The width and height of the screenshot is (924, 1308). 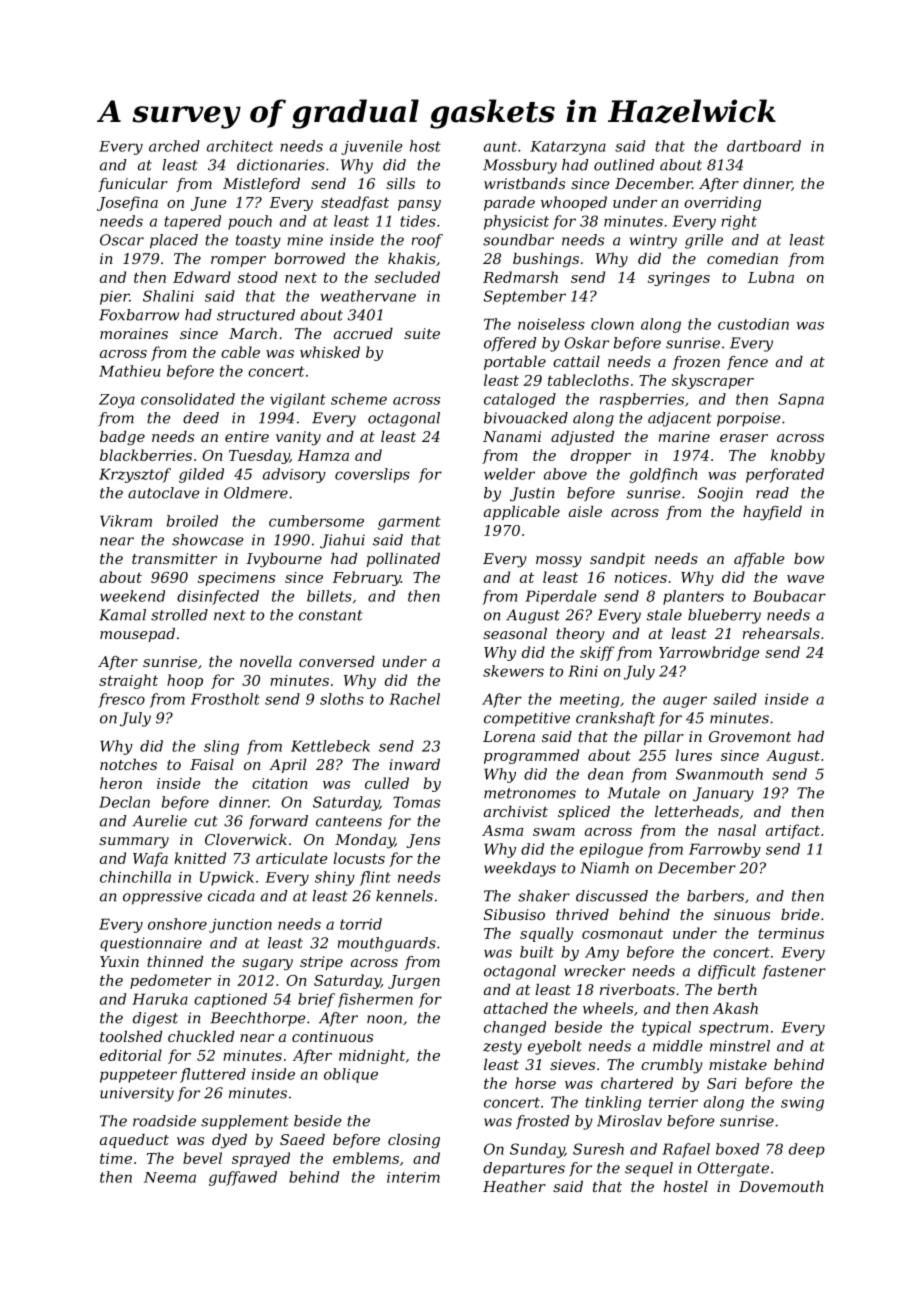 I want to click on Sibusiso, so click(x=514, y=914).
